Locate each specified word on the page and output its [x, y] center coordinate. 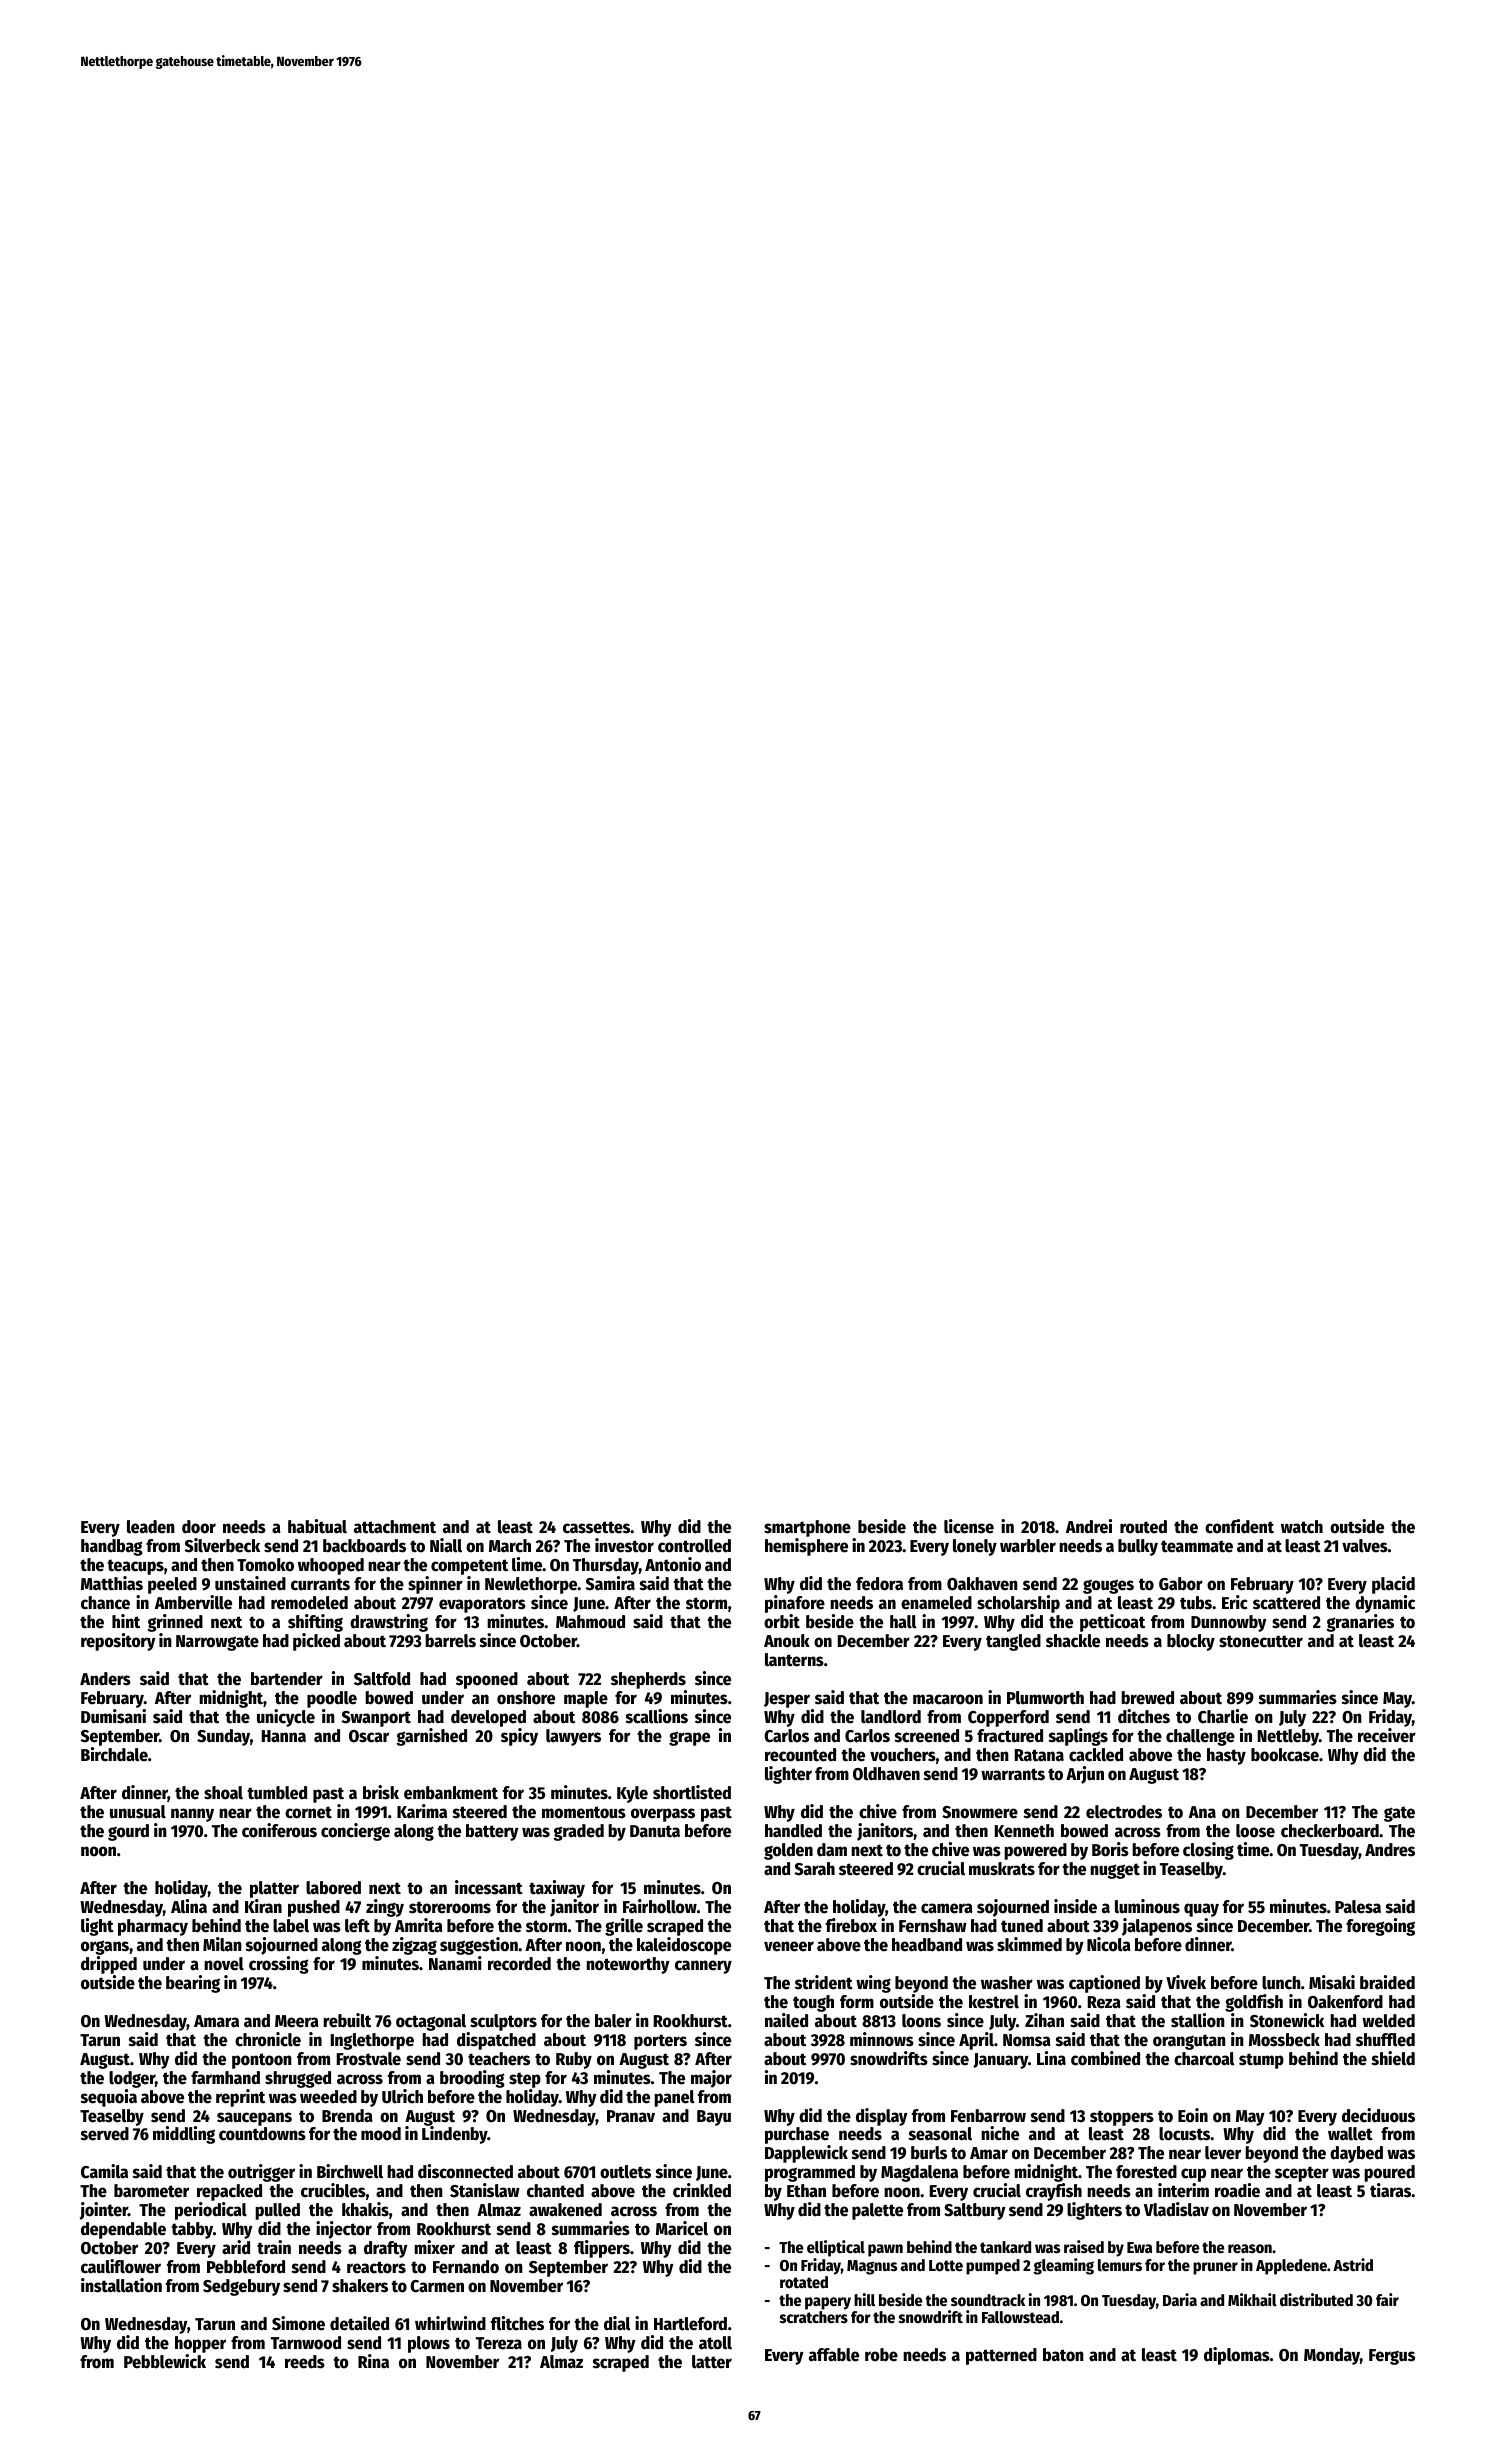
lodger [132, 2079]
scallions [657, 1716]
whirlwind [450, 2323]
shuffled [1385, 2040]
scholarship [1018, 1604]
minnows [882, 2039]
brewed [1147, 1698]
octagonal [431, 2022]
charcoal [1204, 2059]
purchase [797, 2135]
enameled [936, 1603]
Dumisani [113, 1716]
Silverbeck [222, 1545]
